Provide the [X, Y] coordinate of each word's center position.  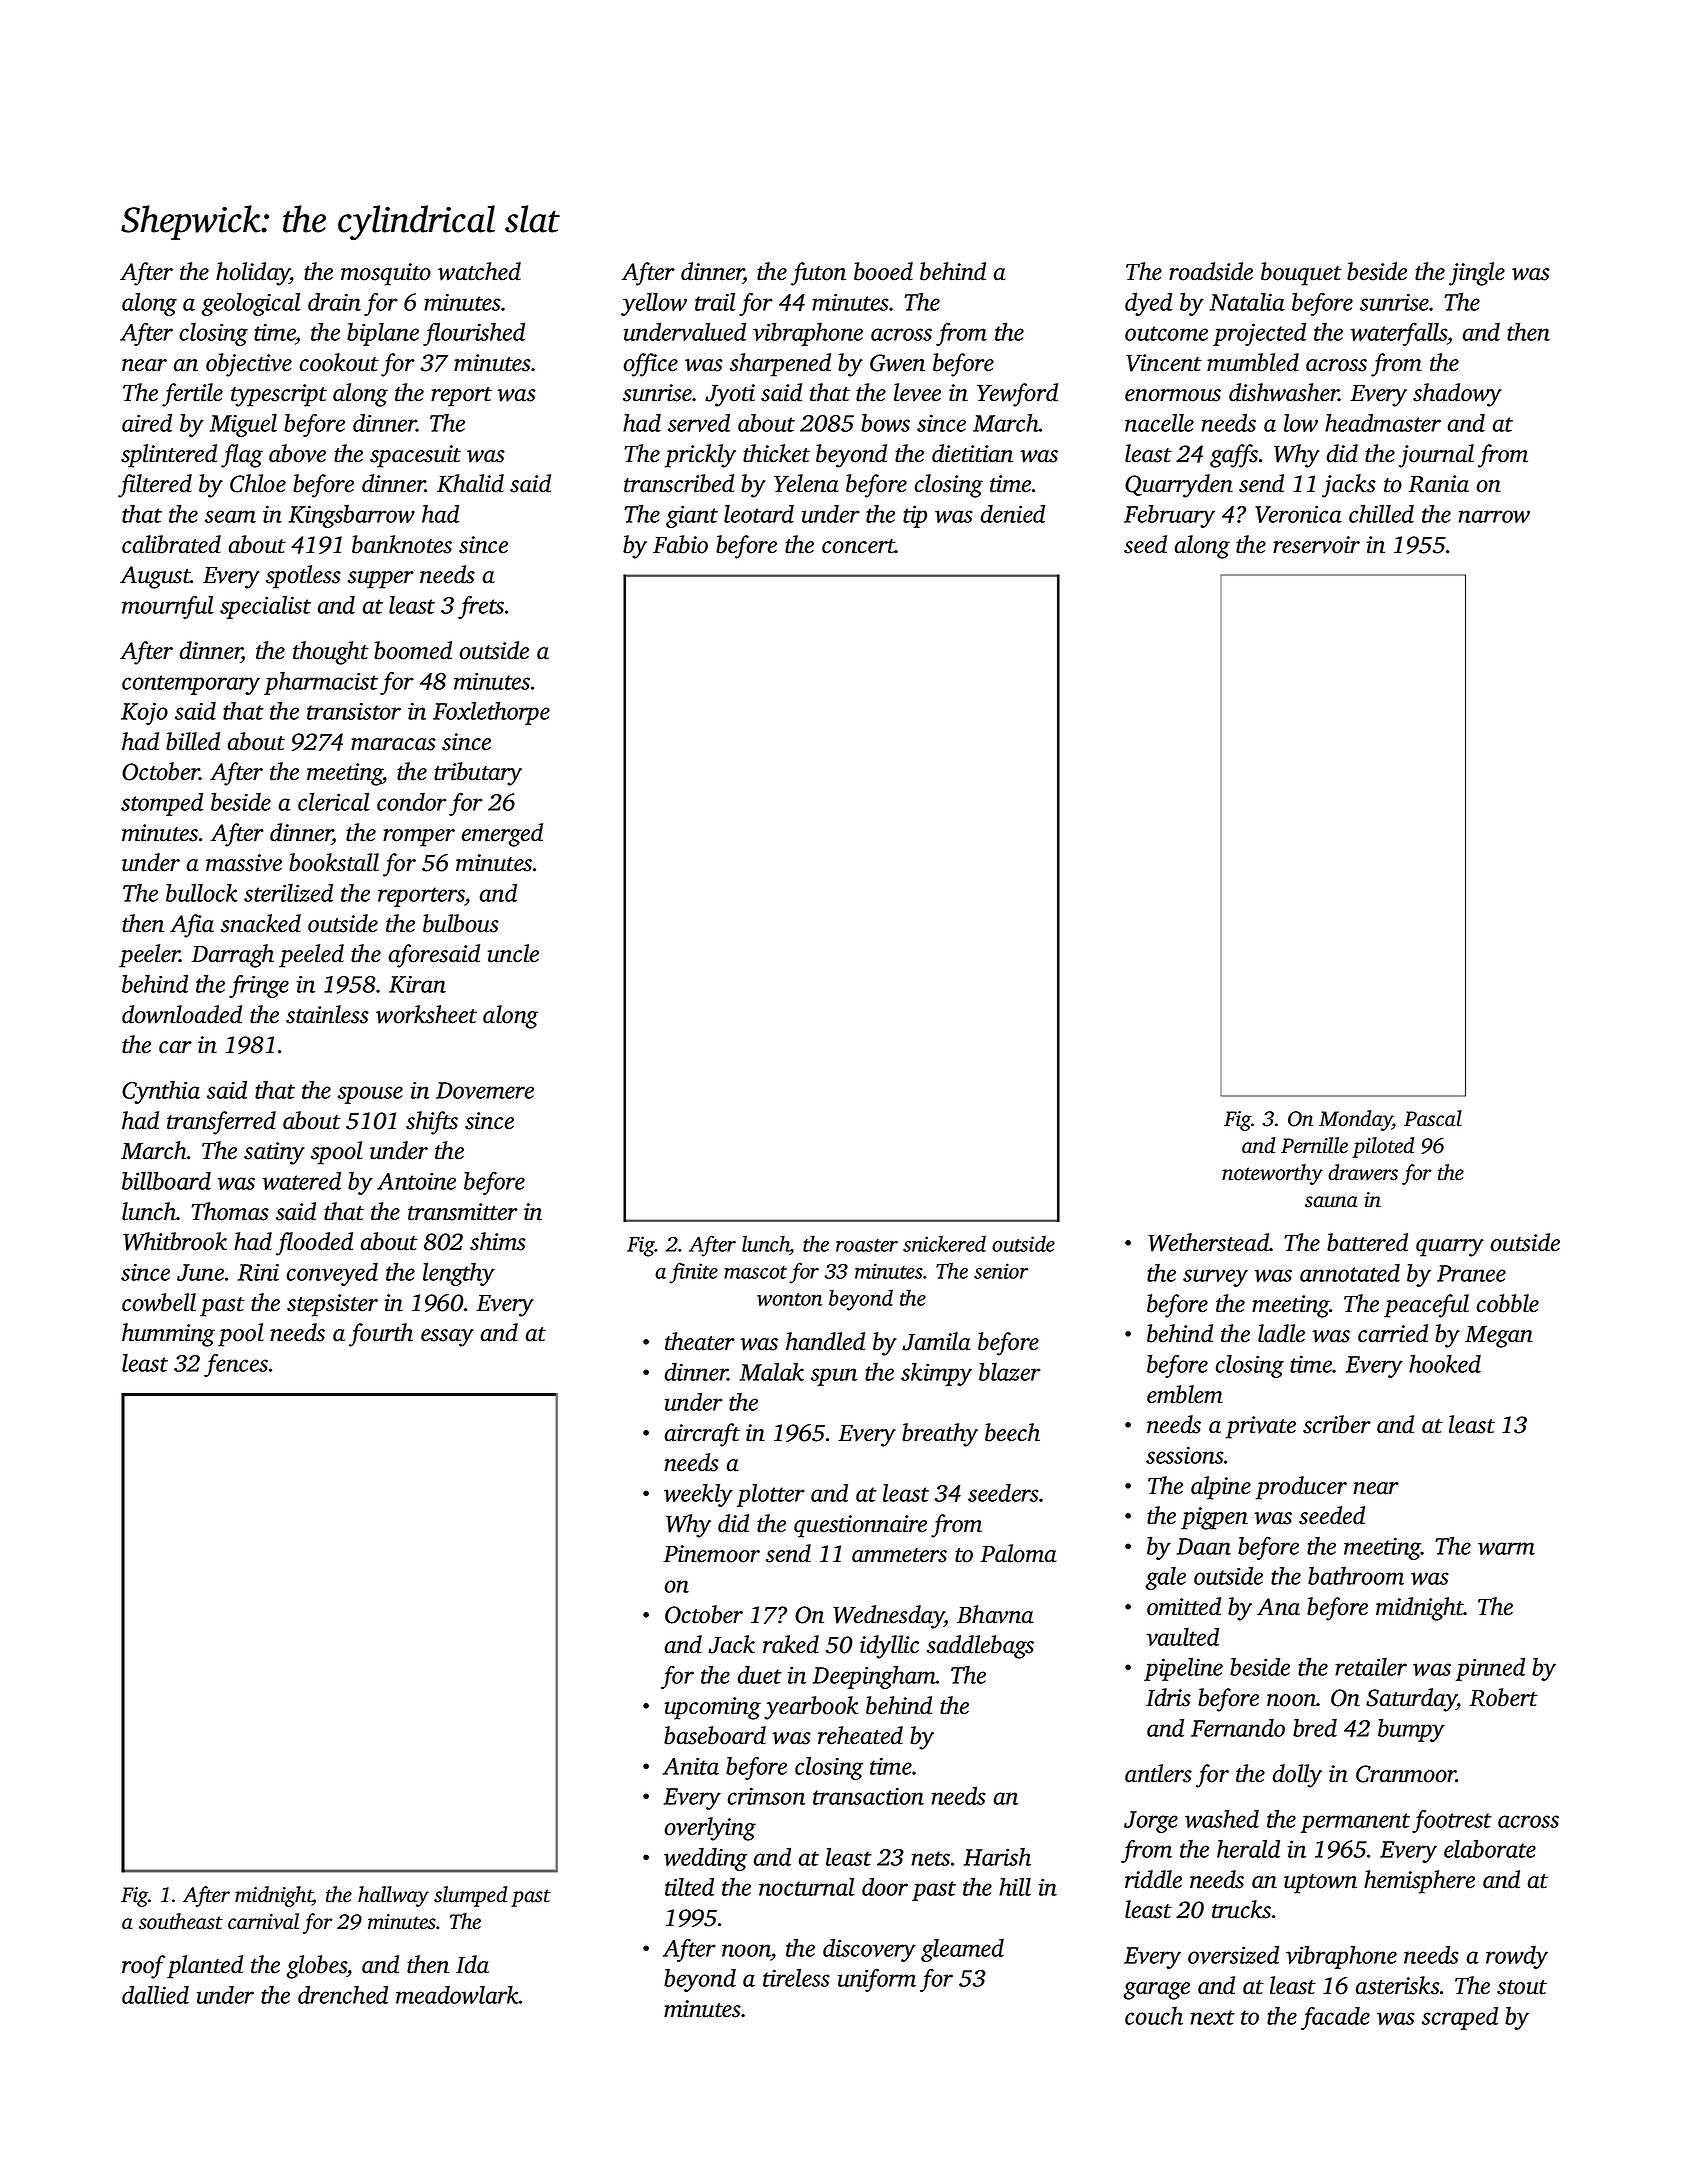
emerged [502, 835]
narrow [1494, 516]
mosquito [386, 274]
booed [883, 271]
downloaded [182, 1014]
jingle [1477, 274]
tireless [796, 1977]
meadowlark [457, 1995]
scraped [1460, 2018]
